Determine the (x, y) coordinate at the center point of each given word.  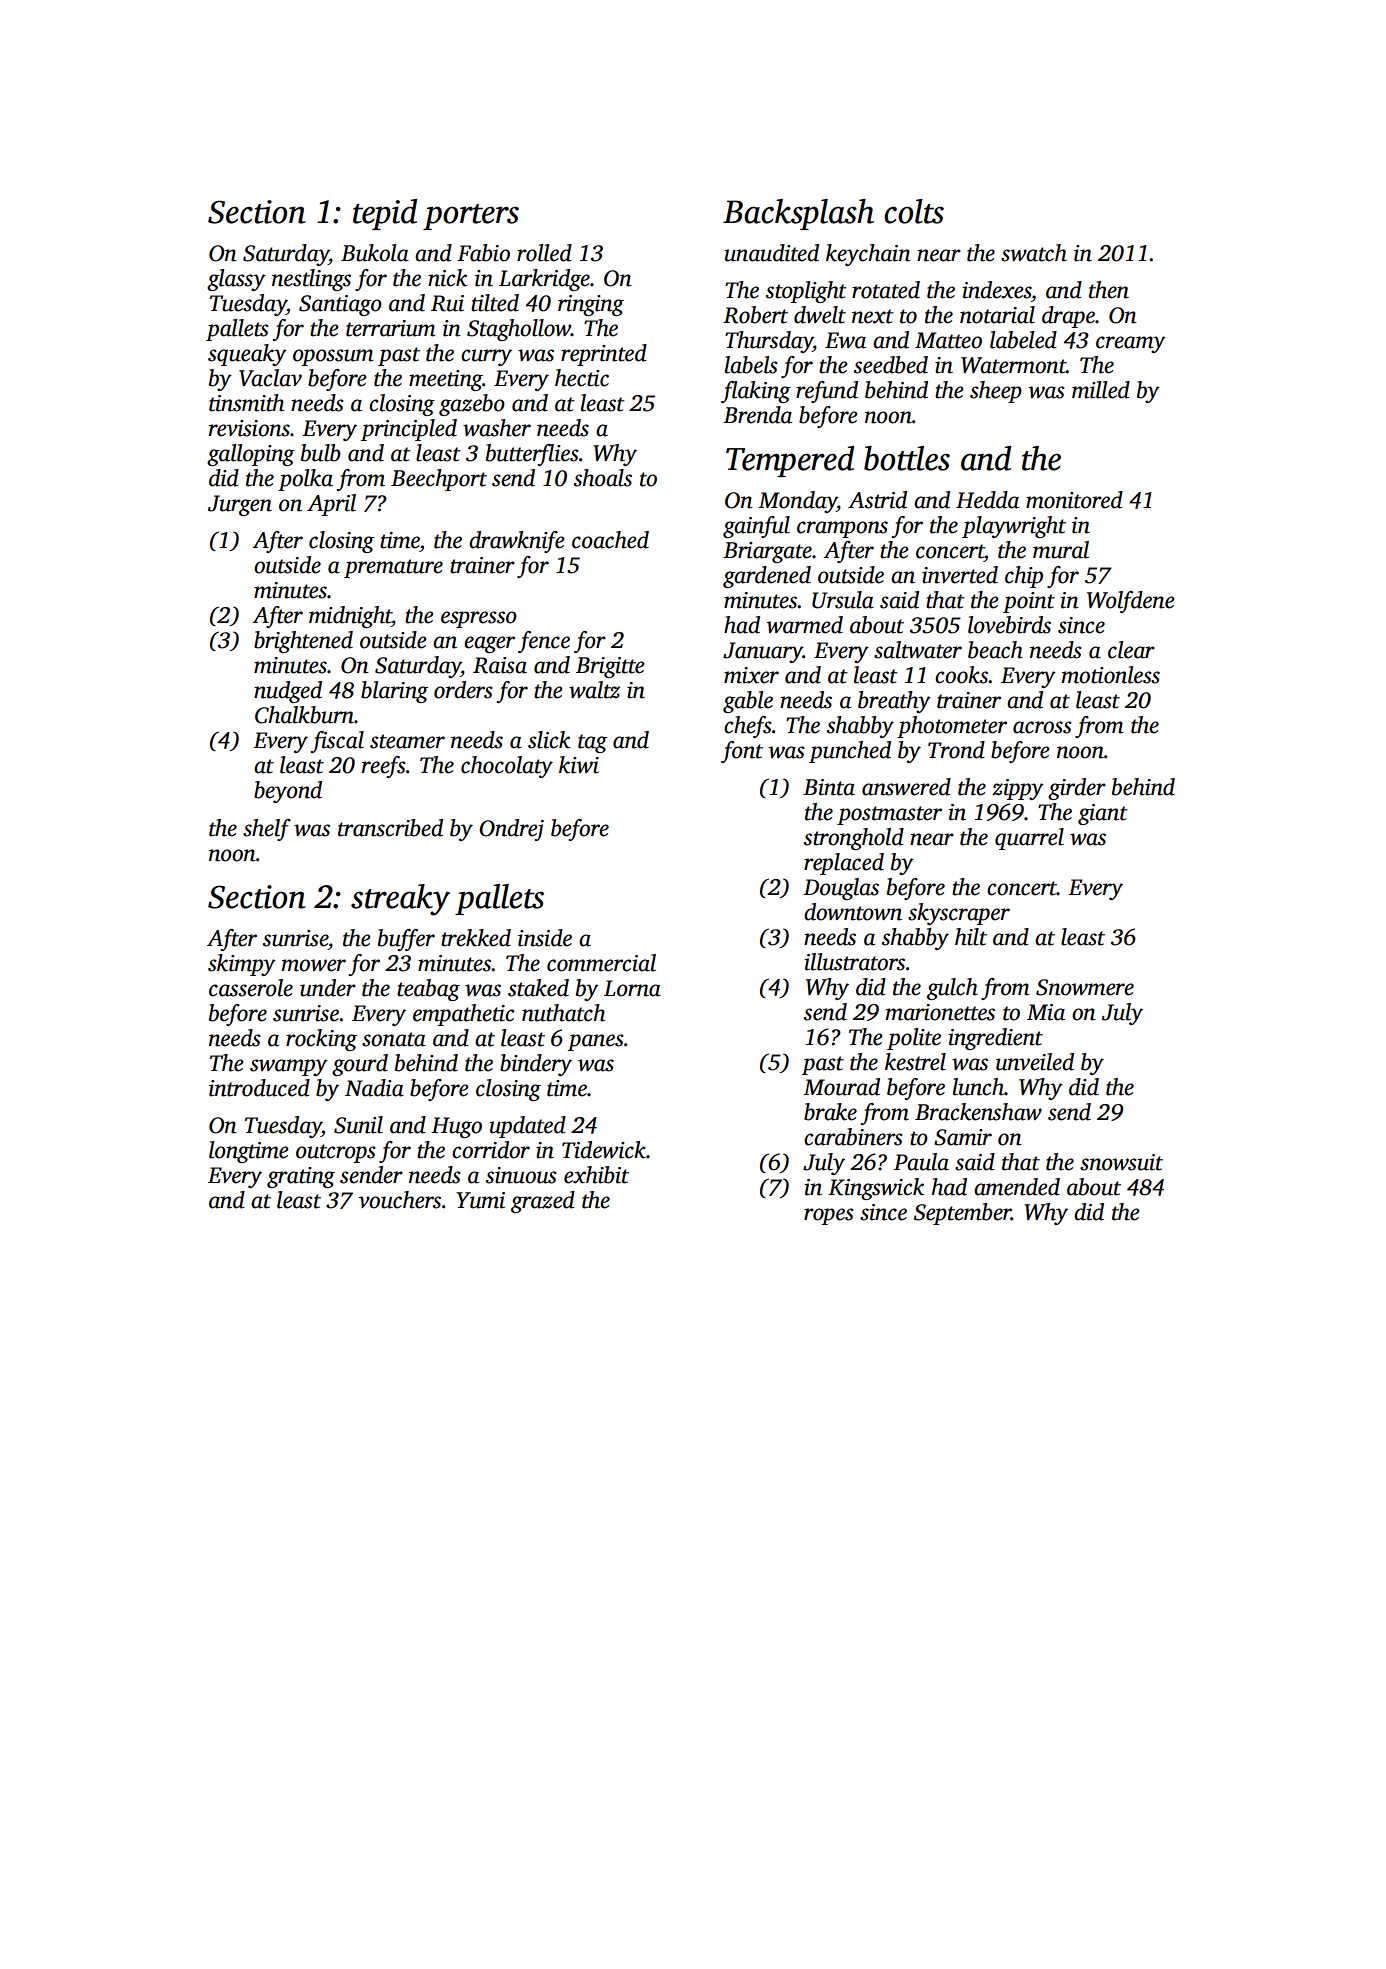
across (1042, 727)
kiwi (579, 765)
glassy (236, 280)
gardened (767, 577)
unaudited (771, 253)
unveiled (1035, 1062)
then (1109, 290)
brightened (303, 642)
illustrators (854, 962)
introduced (259, 1088)
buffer (406, 940)
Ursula (843, 600)
